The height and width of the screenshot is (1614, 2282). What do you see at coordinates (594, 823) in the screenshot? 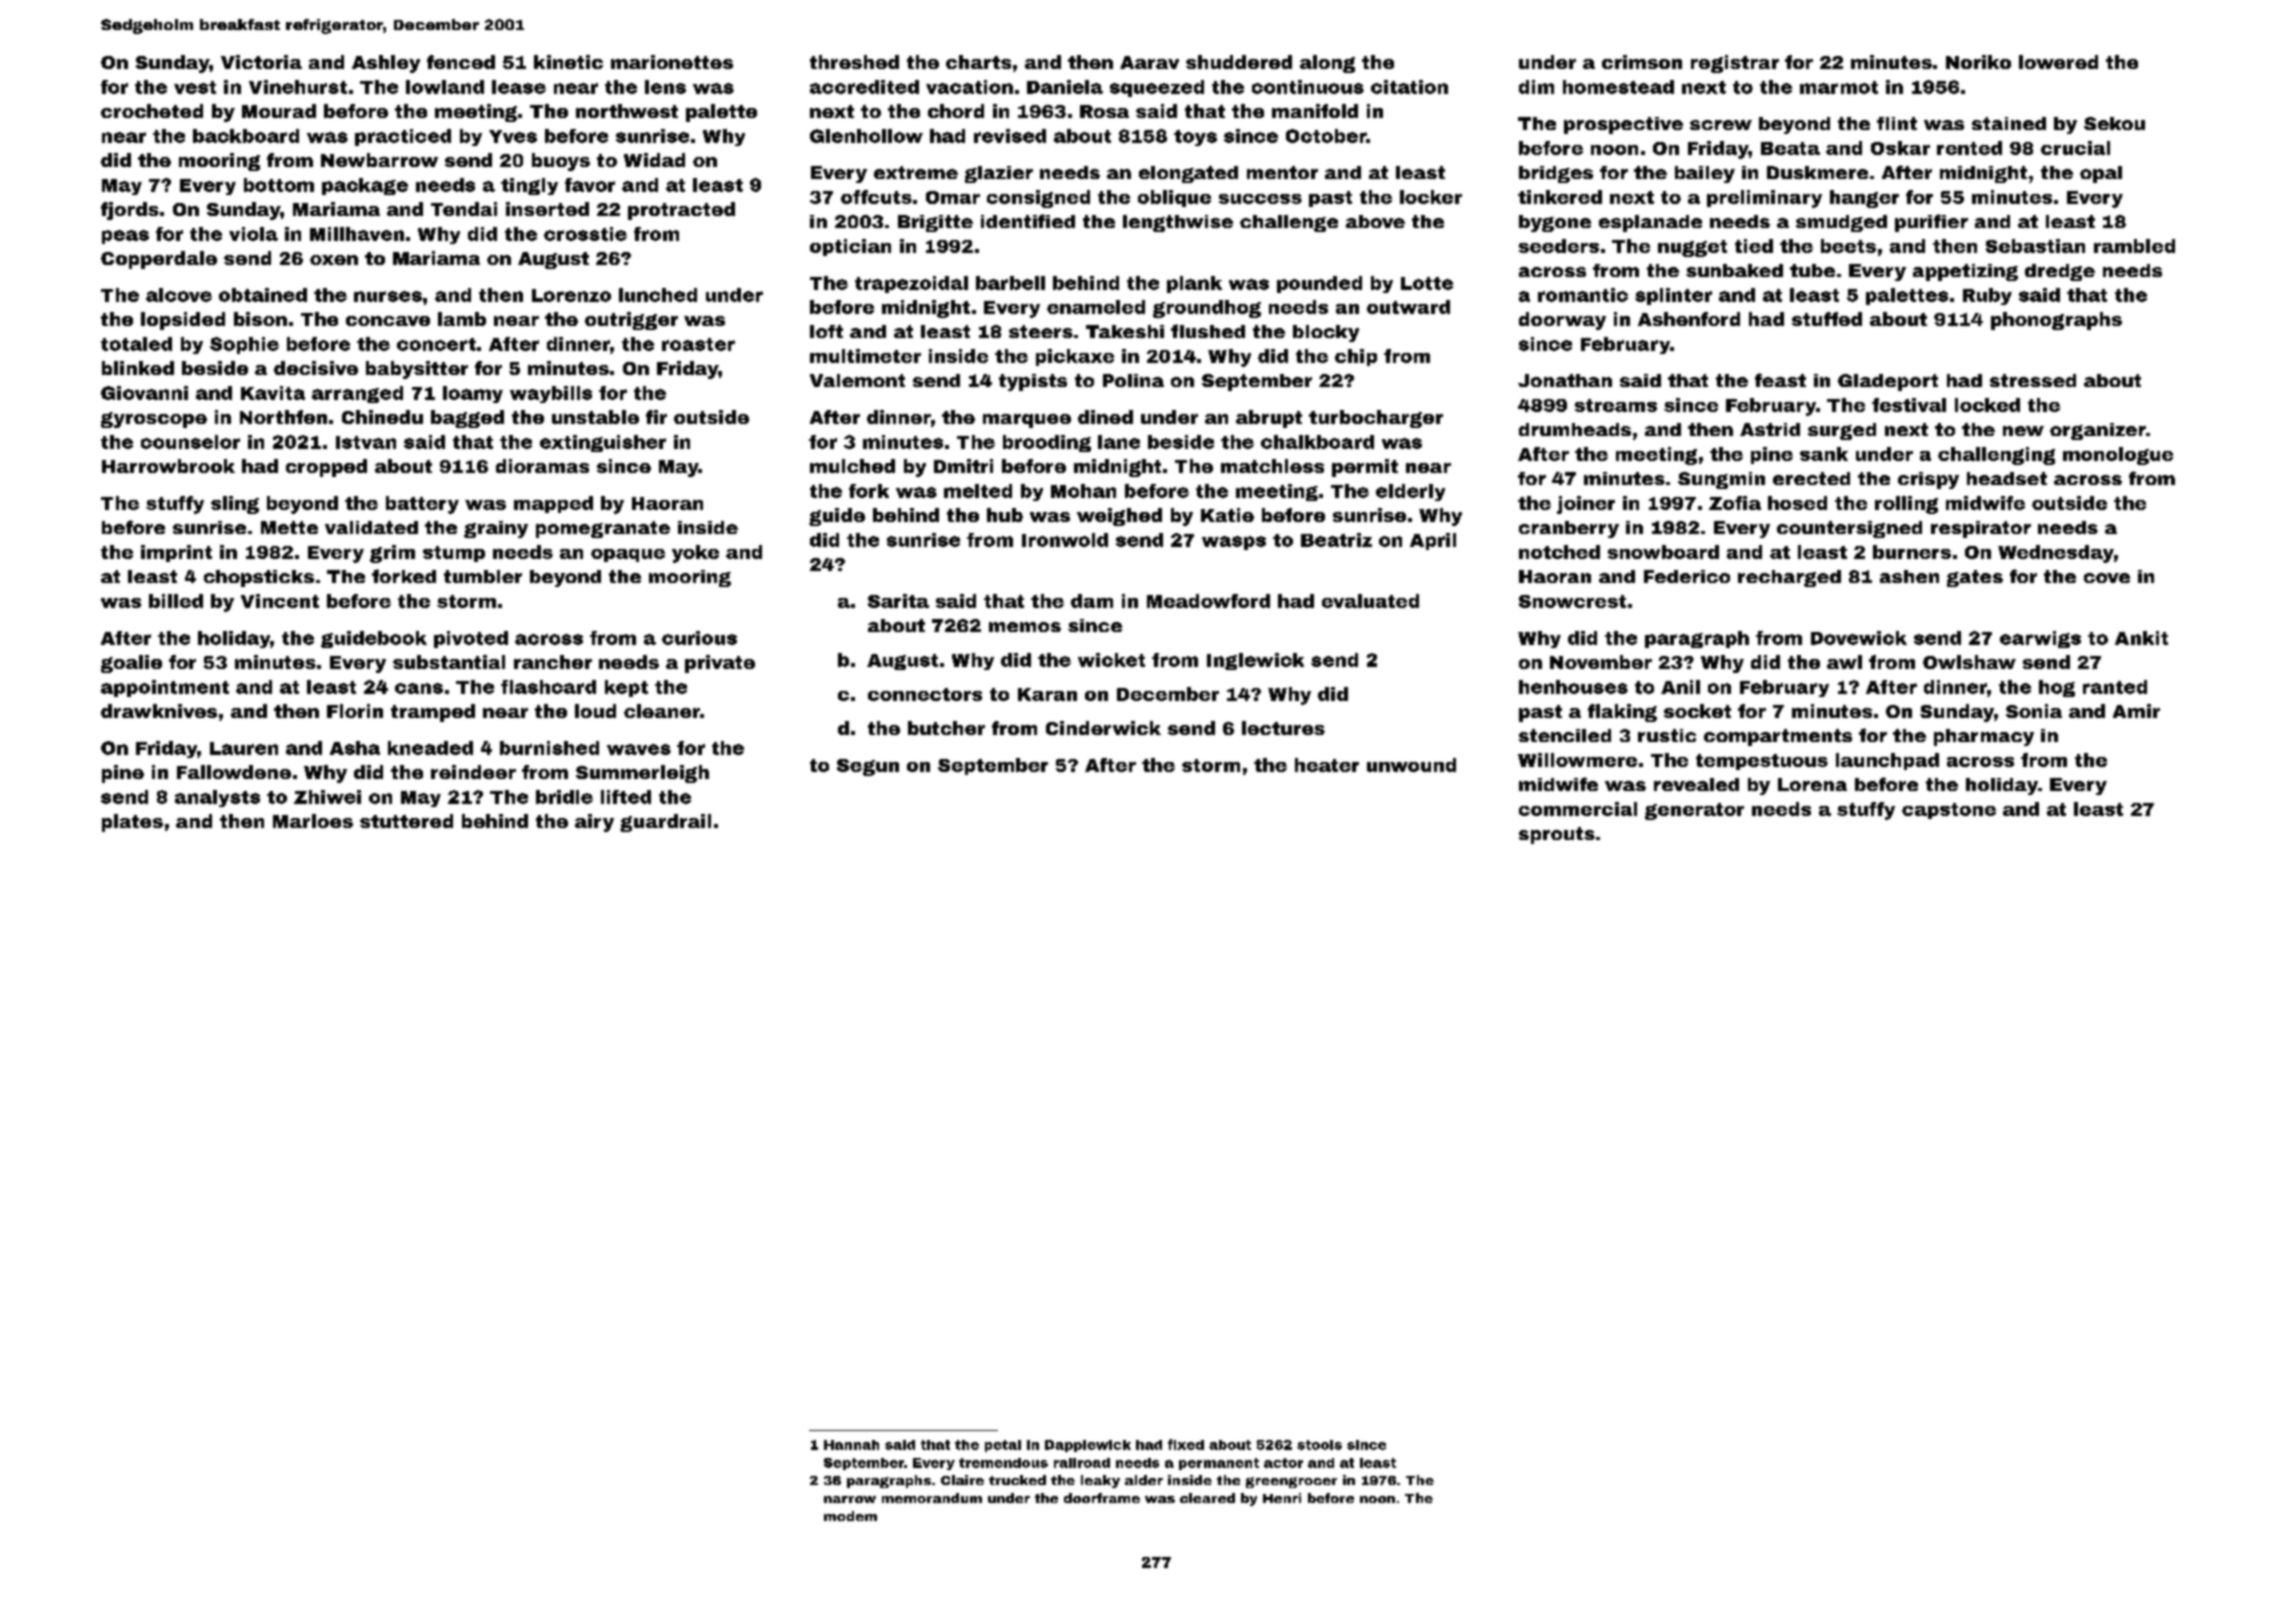
I see `airy` at bounding box center [594, 823].
